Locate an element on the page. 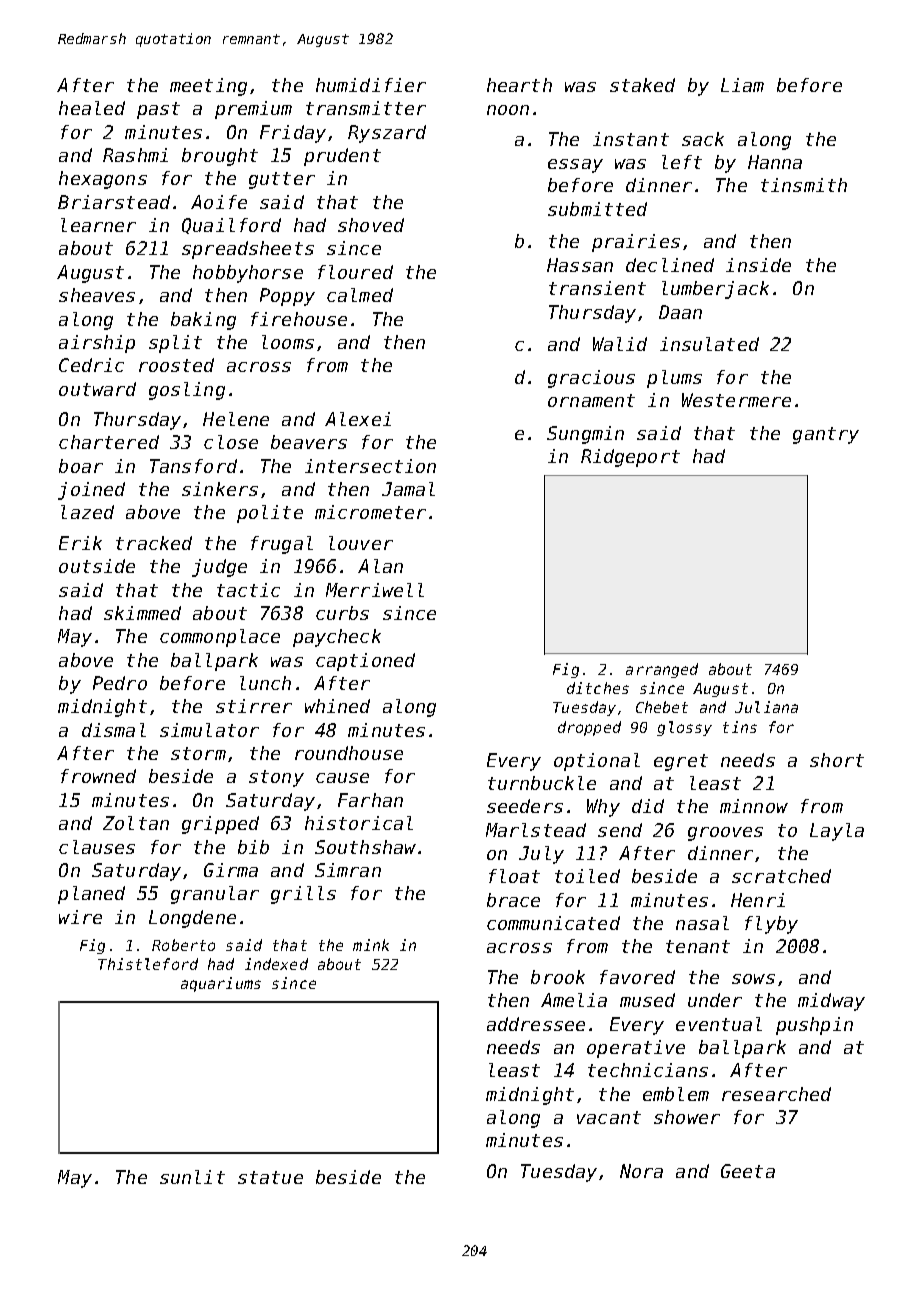  Ridgeport is located at coordinates (630, 458).
